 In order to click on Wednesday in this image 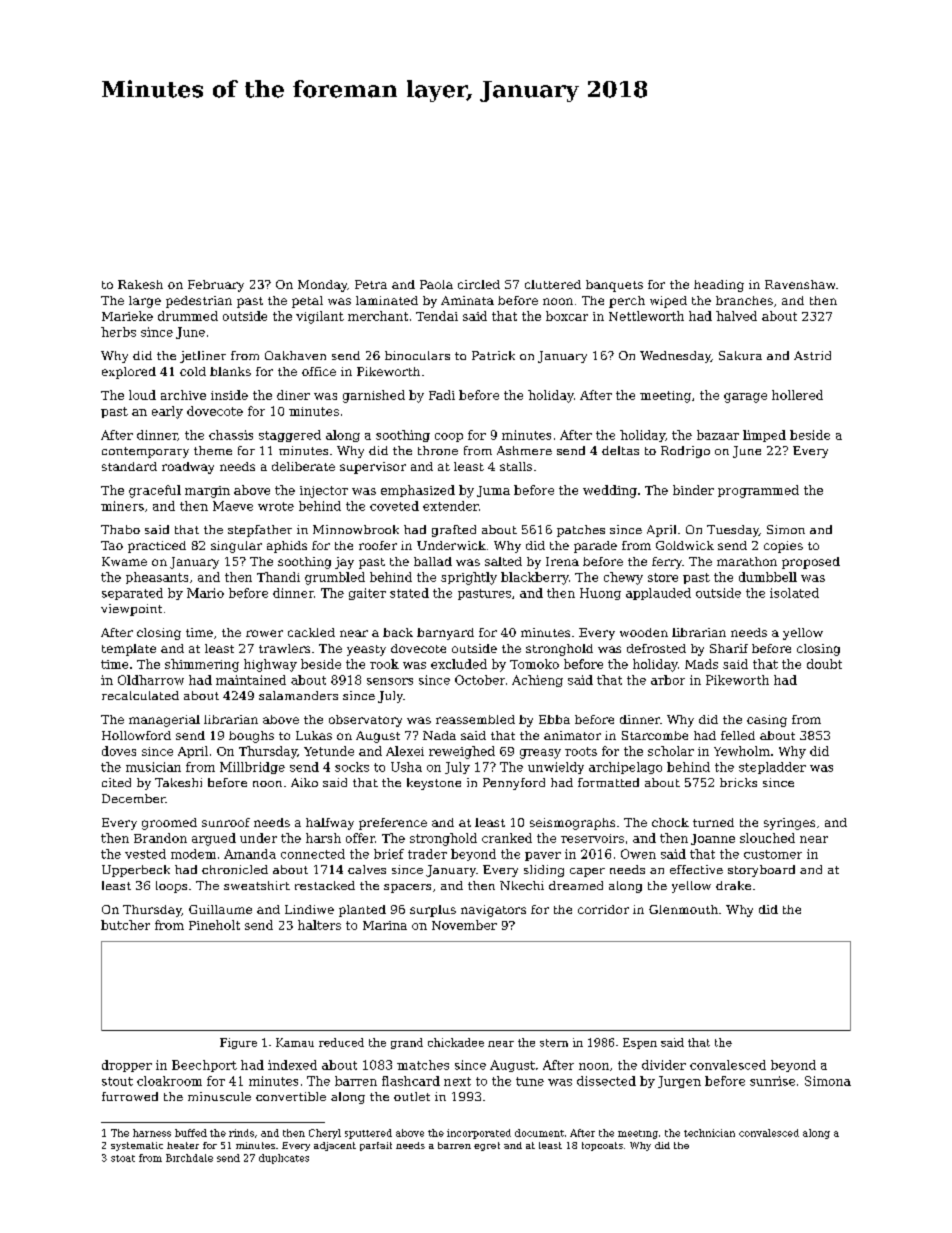, I will do `click(675, 357)`.
